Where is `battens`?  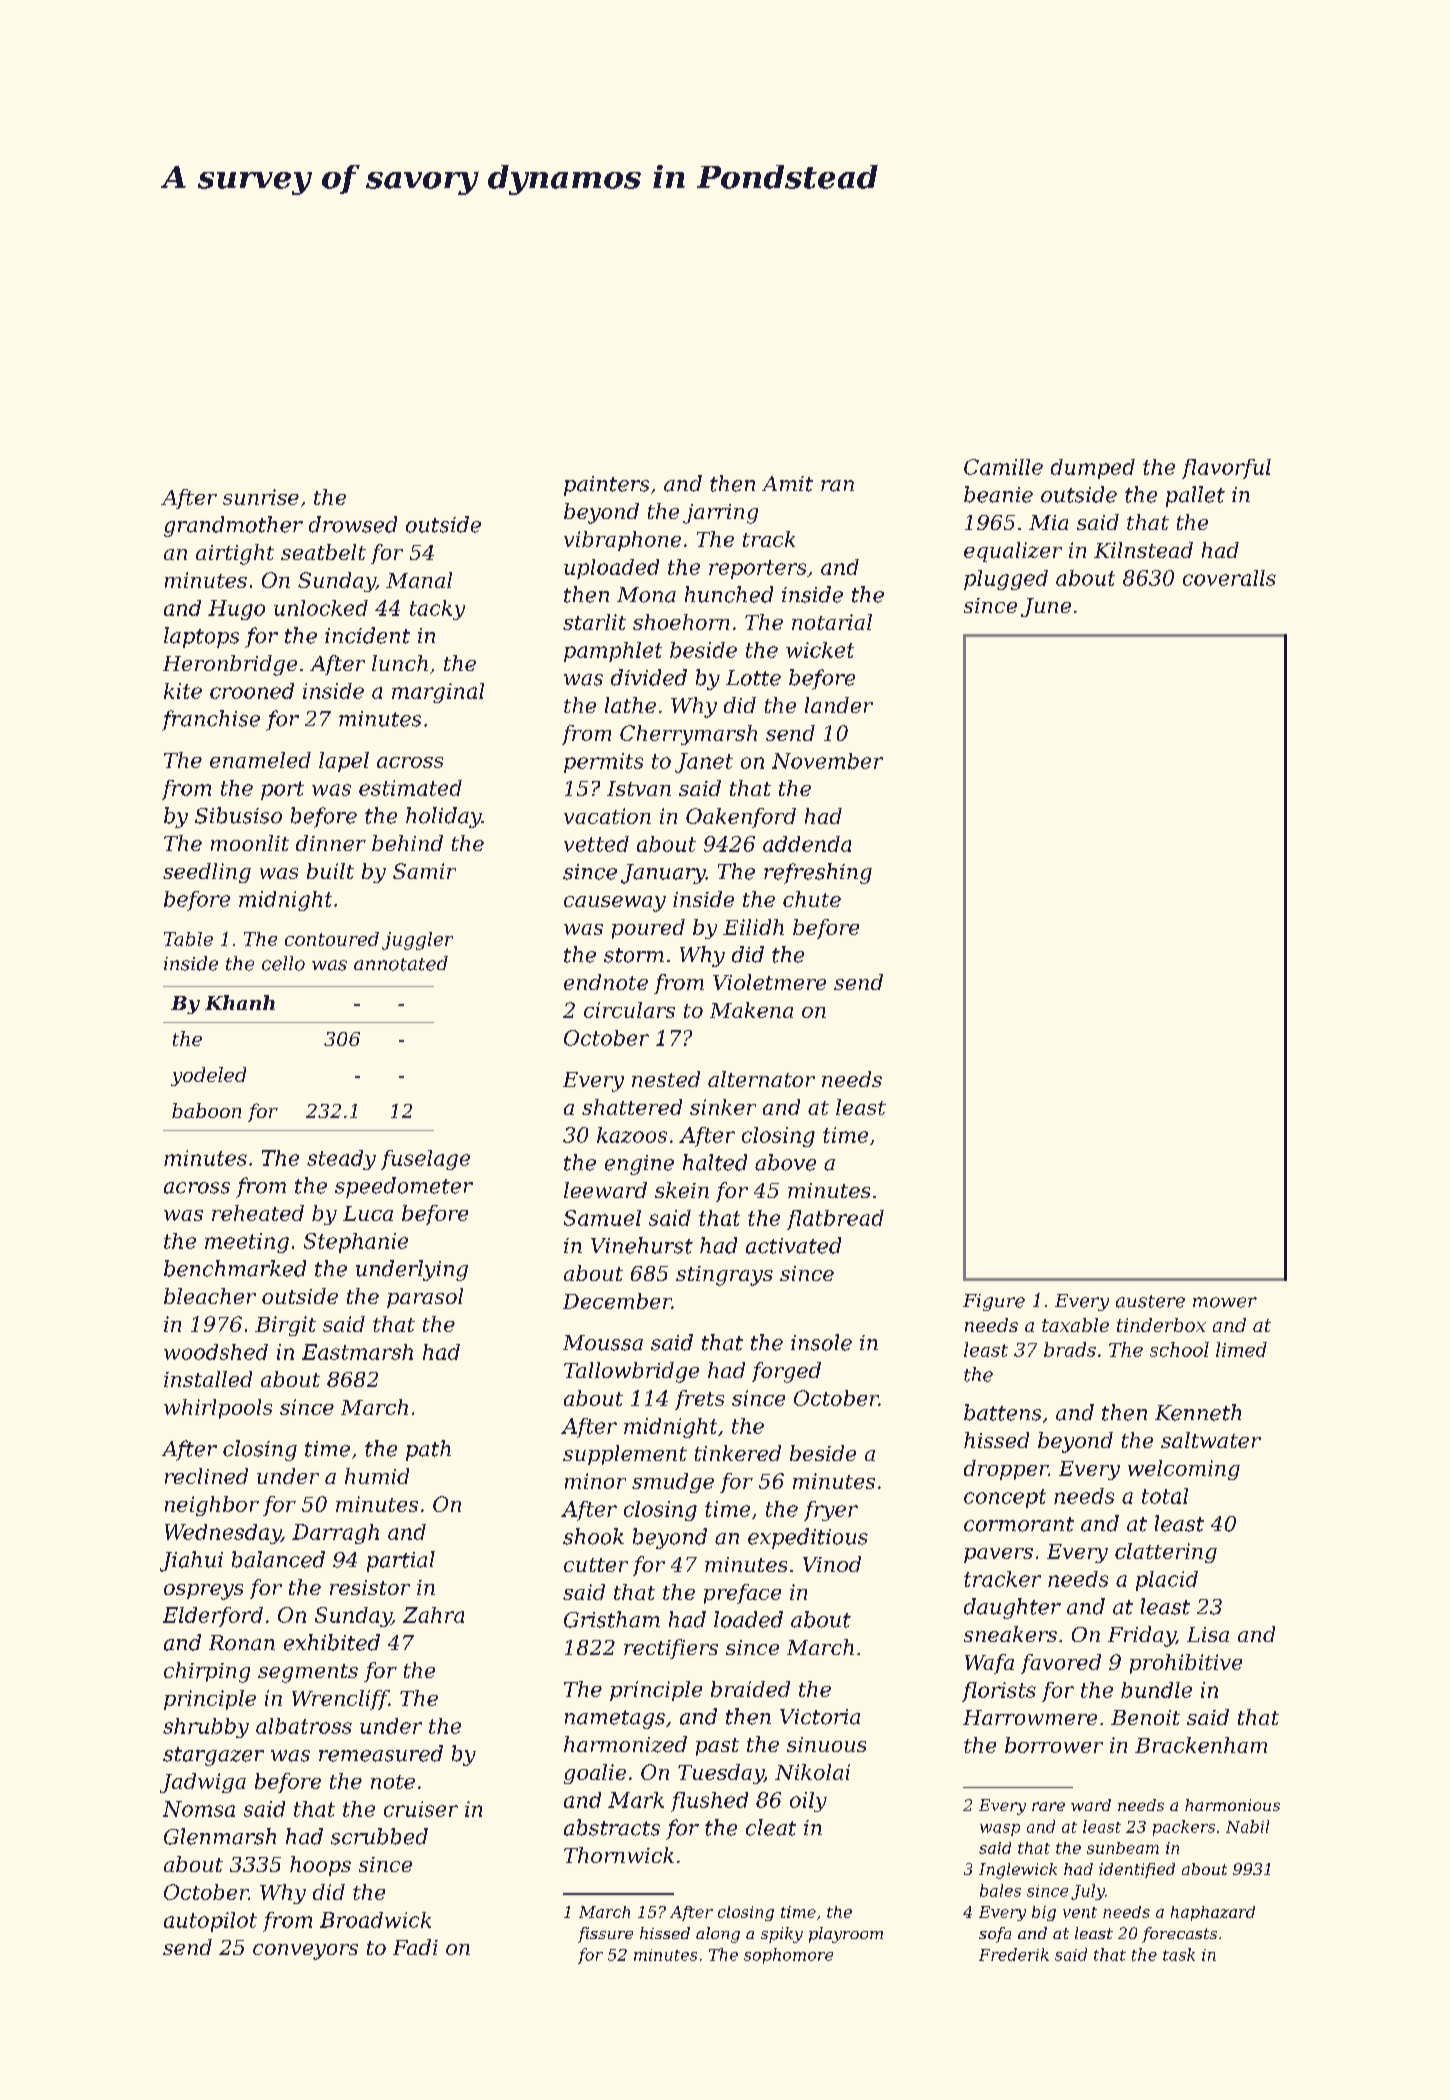
battens is located at coordinates (1002, 1412).
